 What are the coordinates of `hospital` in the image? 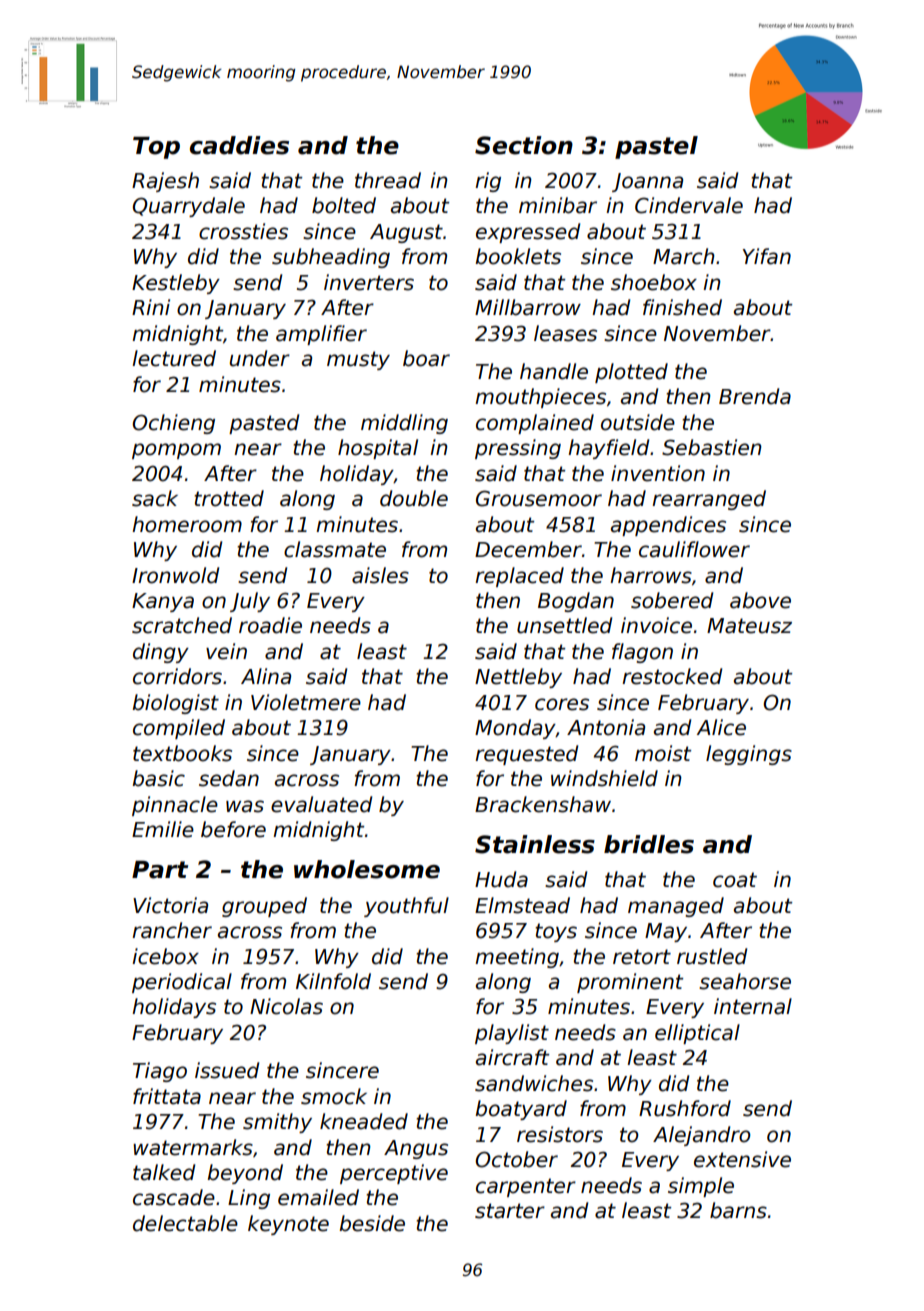 It's located at (378, 449).
